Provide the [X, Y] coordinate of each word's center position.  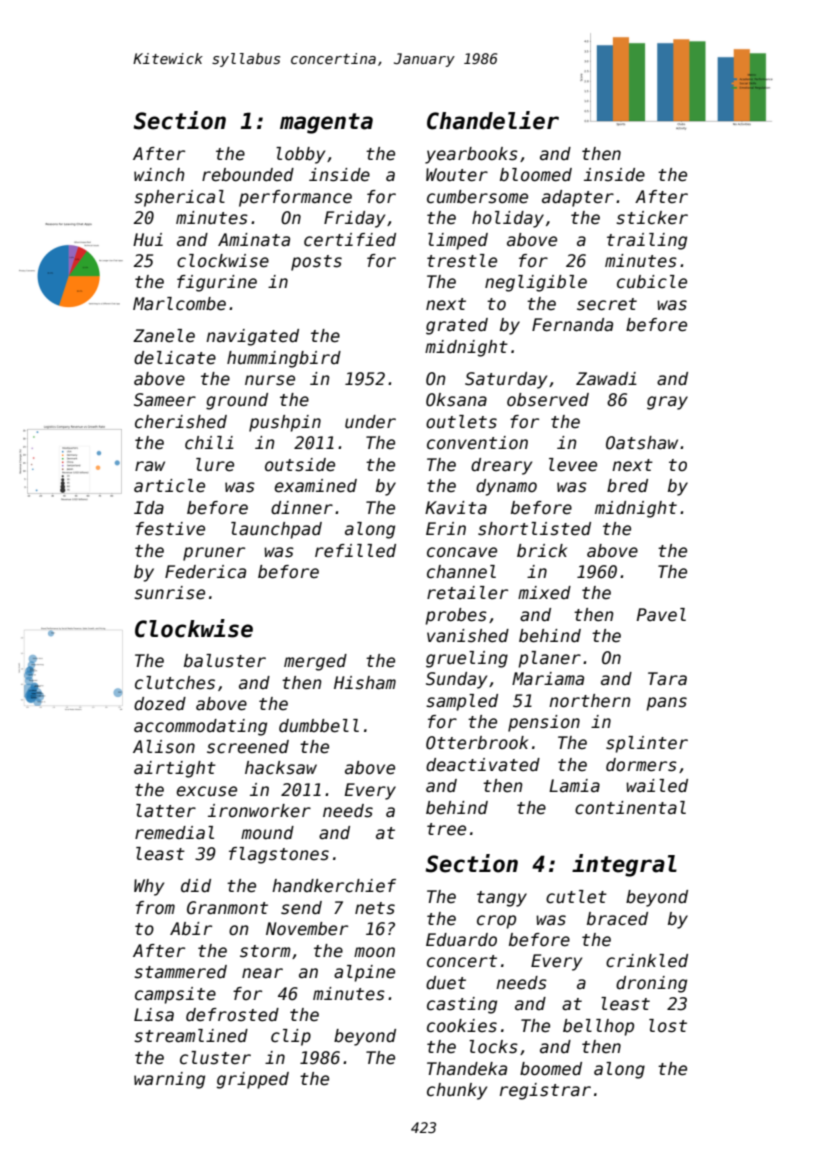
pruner [214, 554]
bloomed [536, 175]
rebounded [248, 175]
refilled [355, 551]
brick [542, 551]
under [370, 422]
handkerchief [334, 886]
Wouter [457, 175]
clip [291, 1037]
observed [548, 400]
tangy [502, 899]
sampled [462, 702]
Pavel [661, 615]
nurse [270, 380]
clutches [175, 683]
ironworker [259, 811]
